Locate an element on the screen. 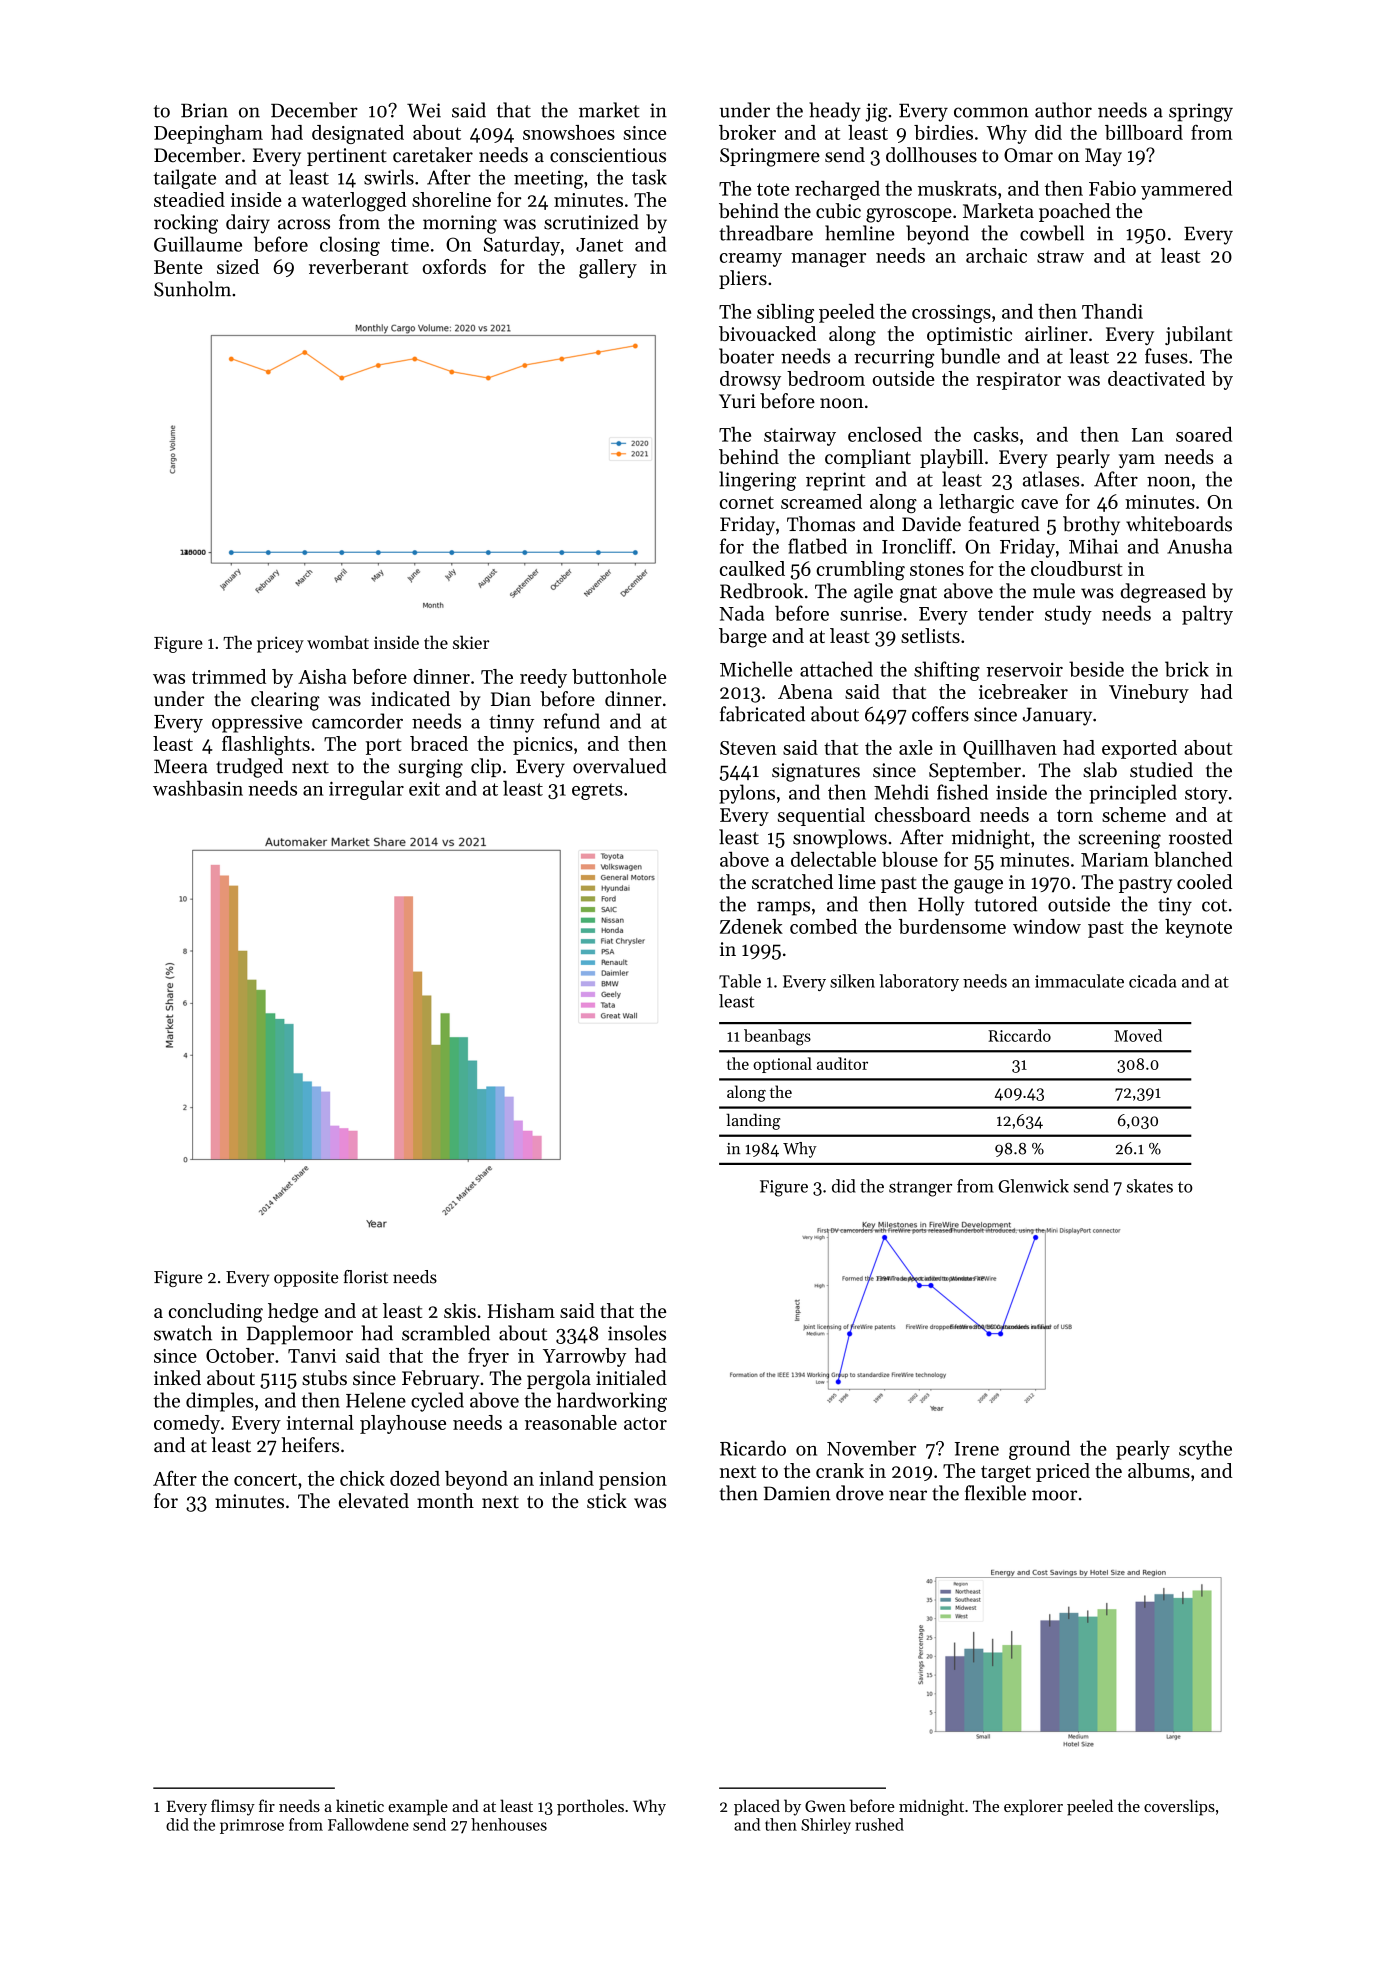  braced is located at coordinates (439, 743).
